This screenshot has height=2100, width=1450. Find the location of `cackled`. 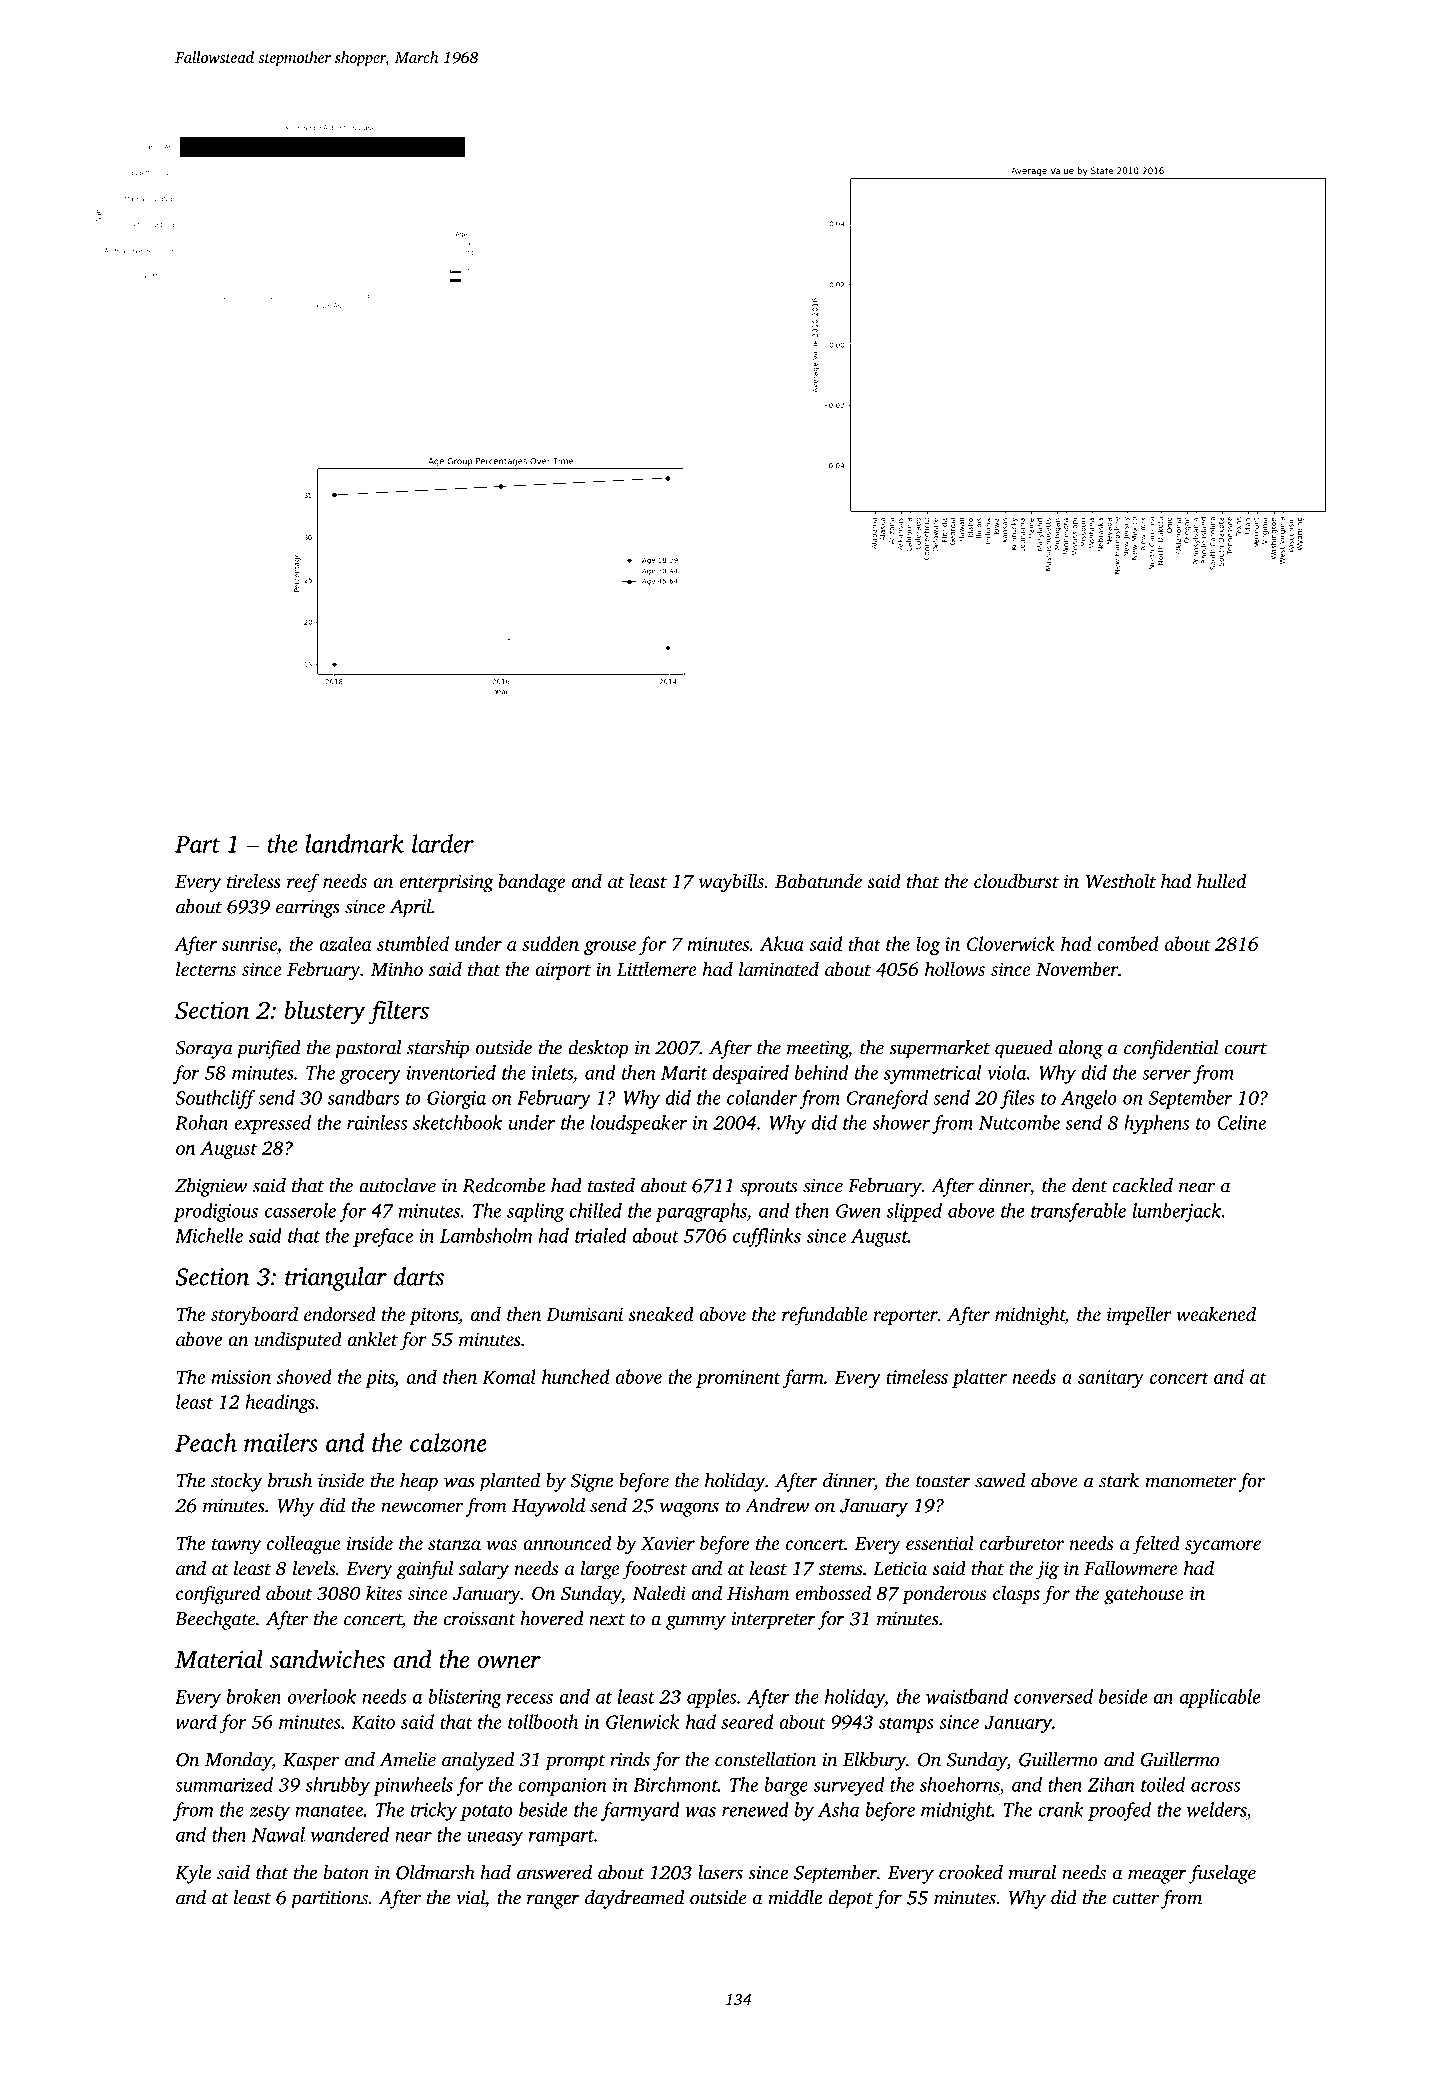

cackled is located at coordinates (1142, 1185).
